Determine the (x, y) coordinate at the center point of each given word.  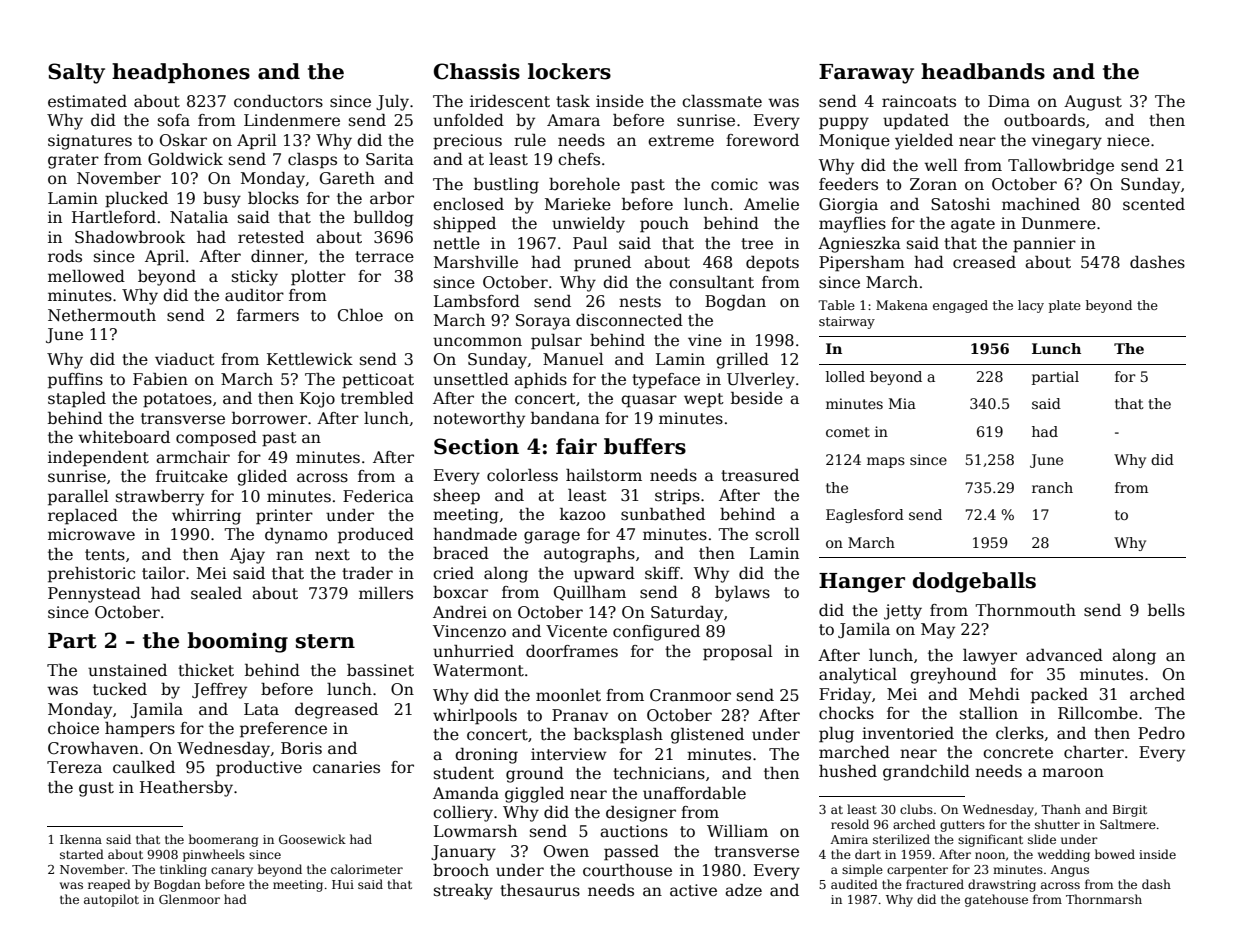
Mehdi (994, 694)
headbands (983, 71)
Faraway (866, 74)
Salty (76, 73)
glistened (707, 736)
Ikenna (81, 839)
